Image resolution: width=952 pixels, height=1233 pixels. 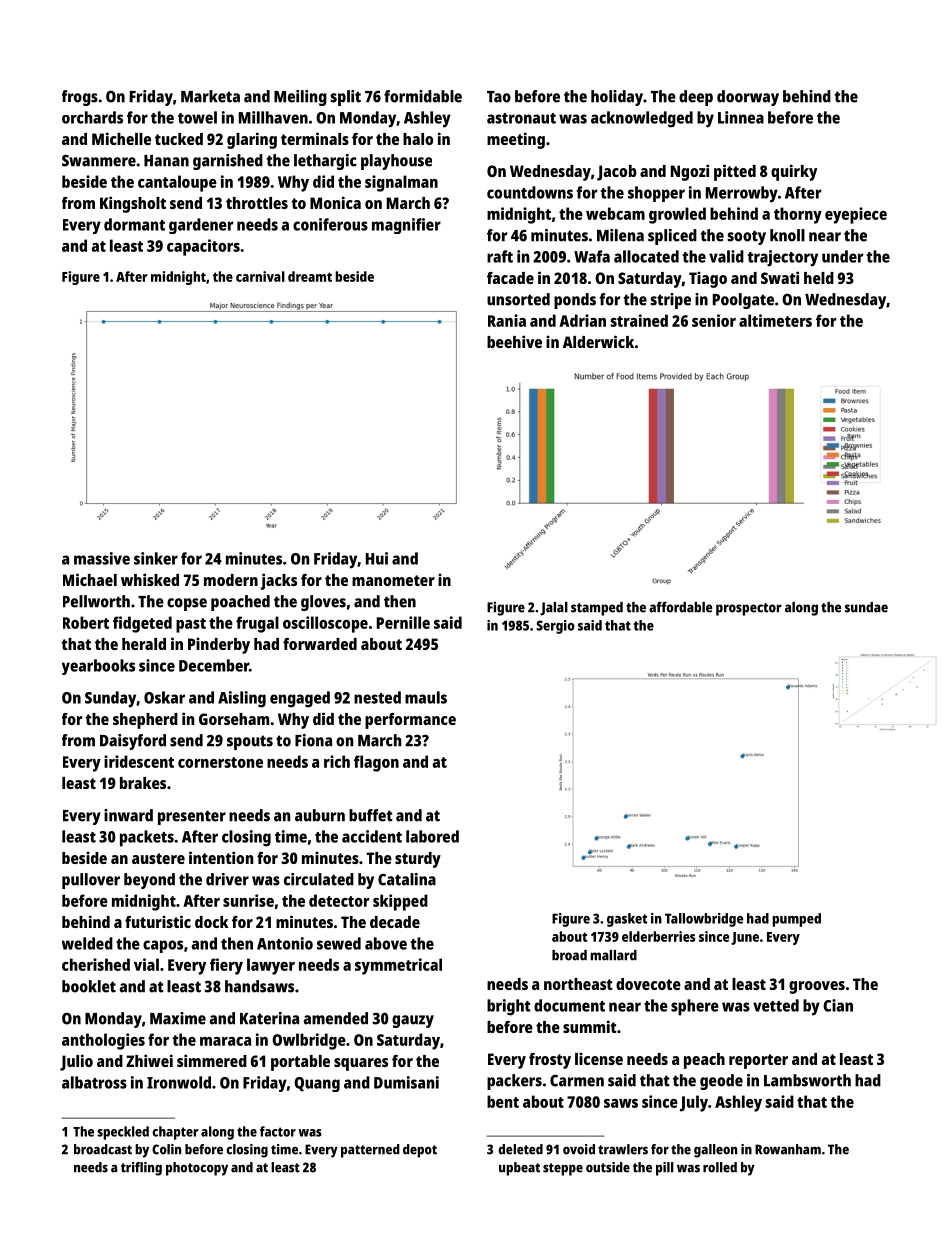 I want to click on prospector, so click(x=749, y=609).
